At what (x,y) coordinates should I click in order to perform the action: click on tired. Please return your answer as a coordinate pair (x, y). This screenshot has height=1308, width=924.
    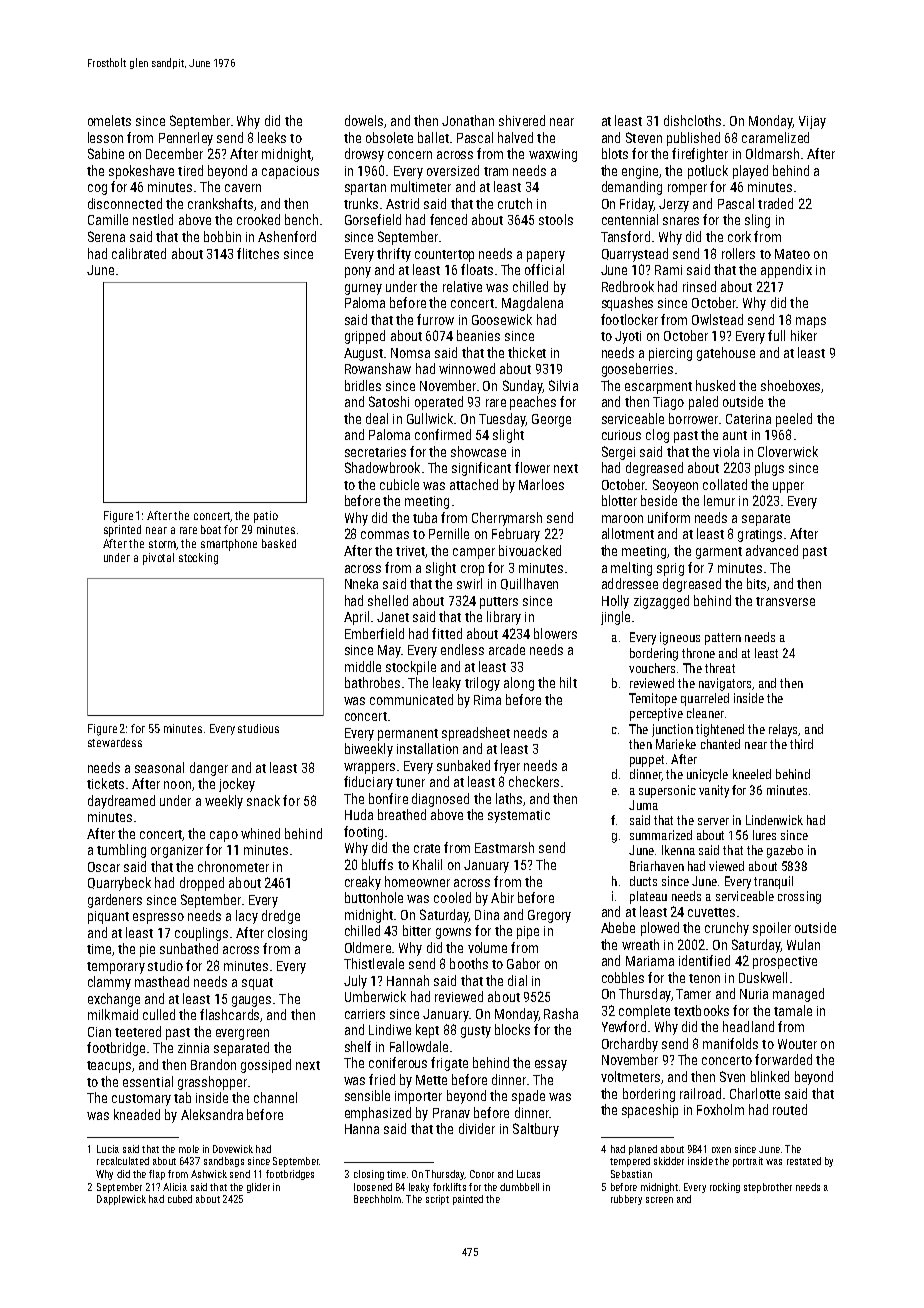
    Looking at the image, I should click on (190, 170).
